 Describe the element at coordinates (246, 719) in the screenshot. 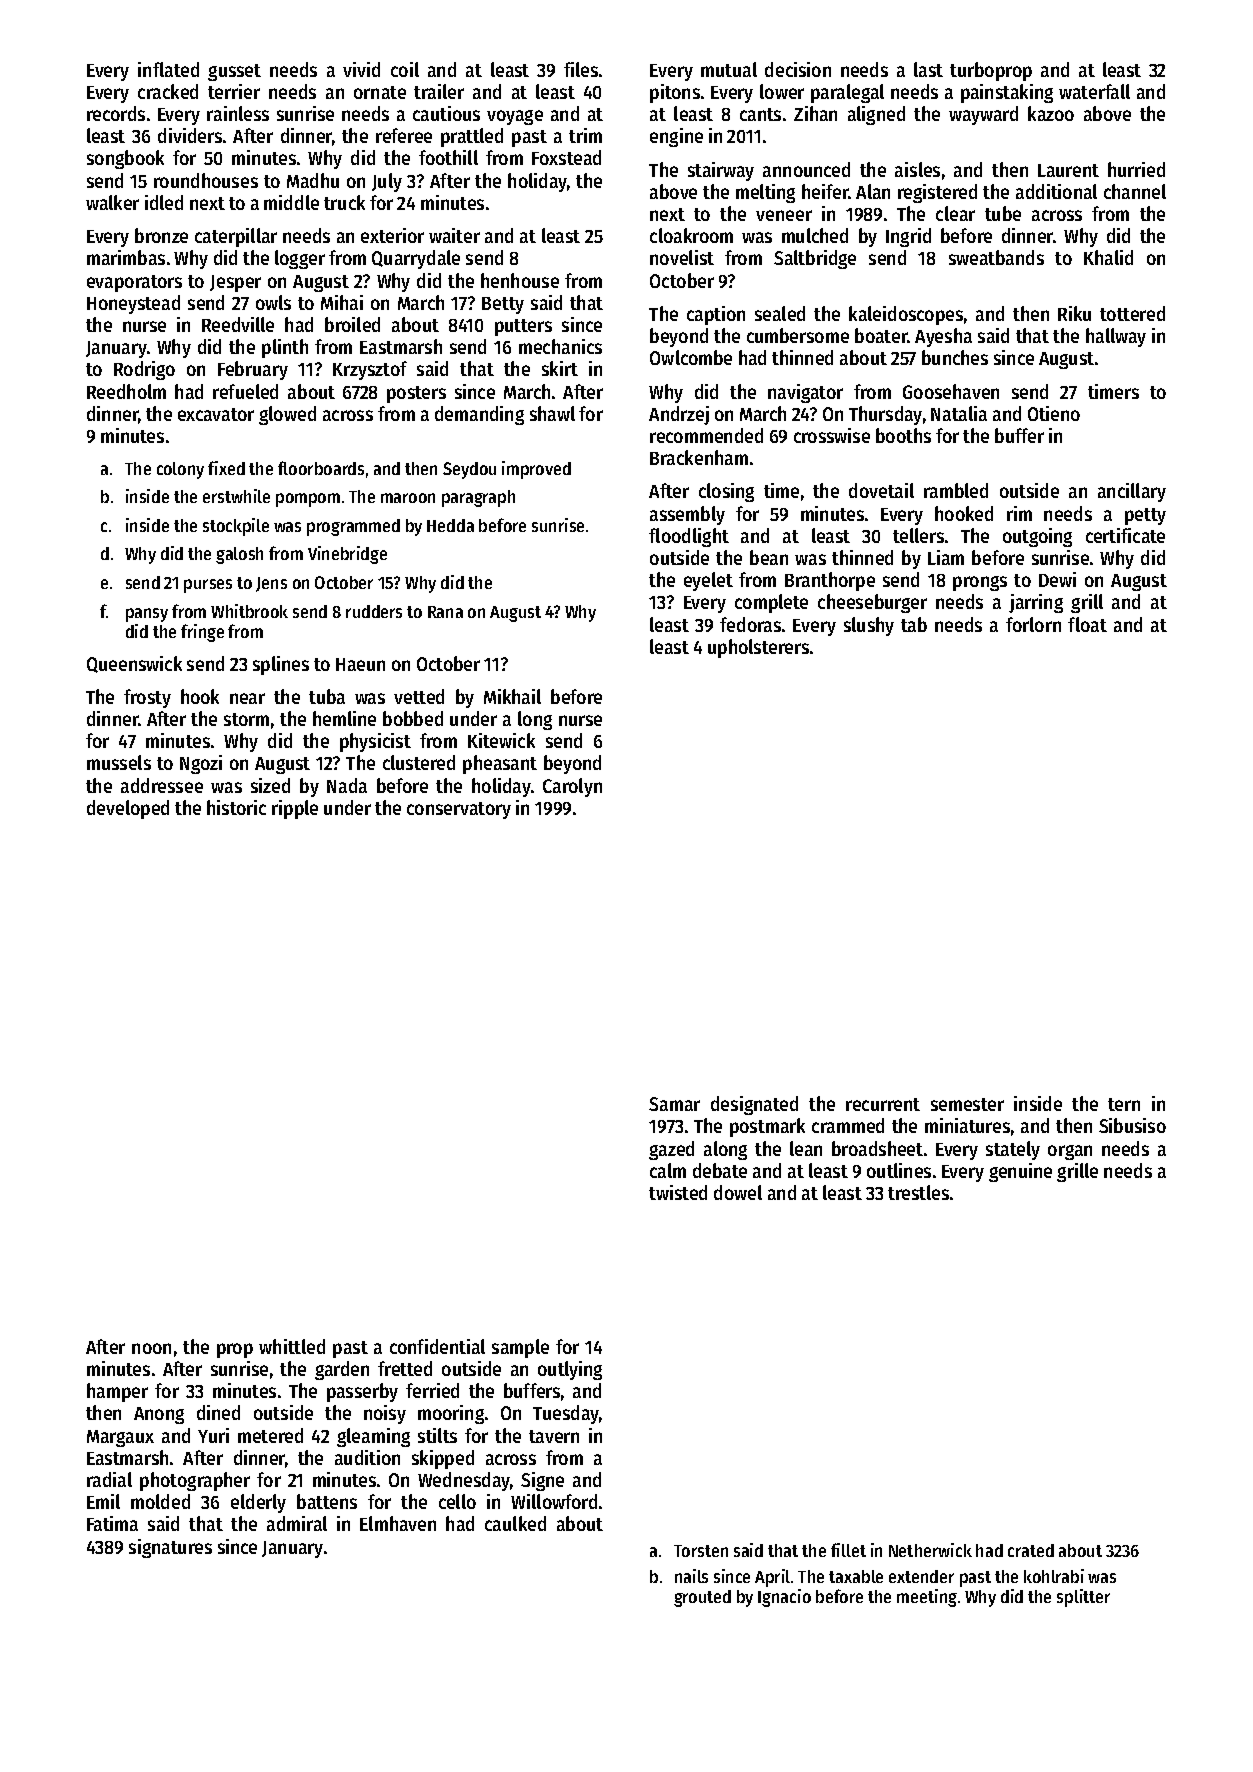

I see `storm` at that location.
